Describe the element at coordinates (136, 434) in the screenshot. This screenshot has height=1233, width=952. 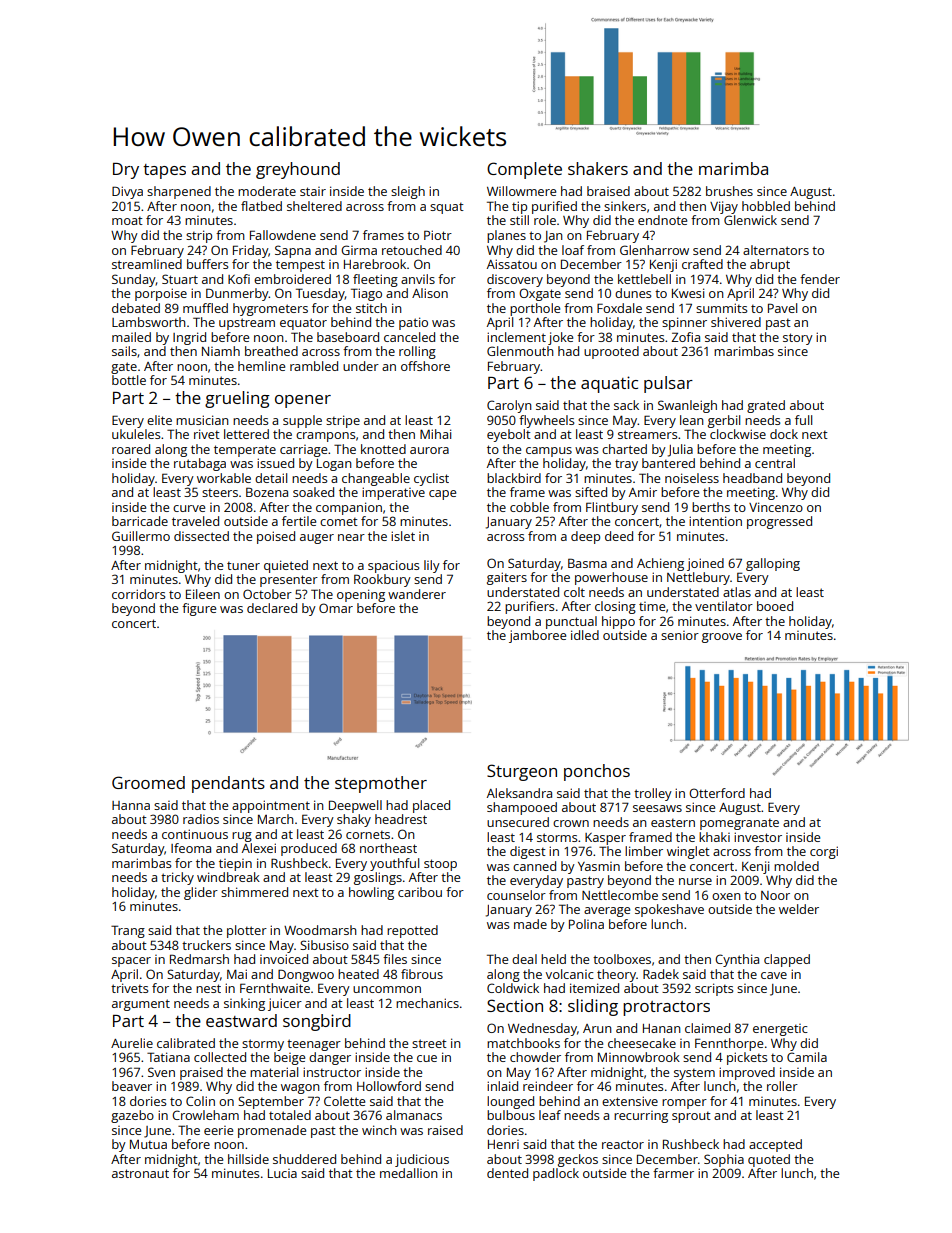
I see `ukuleles` at that location.
